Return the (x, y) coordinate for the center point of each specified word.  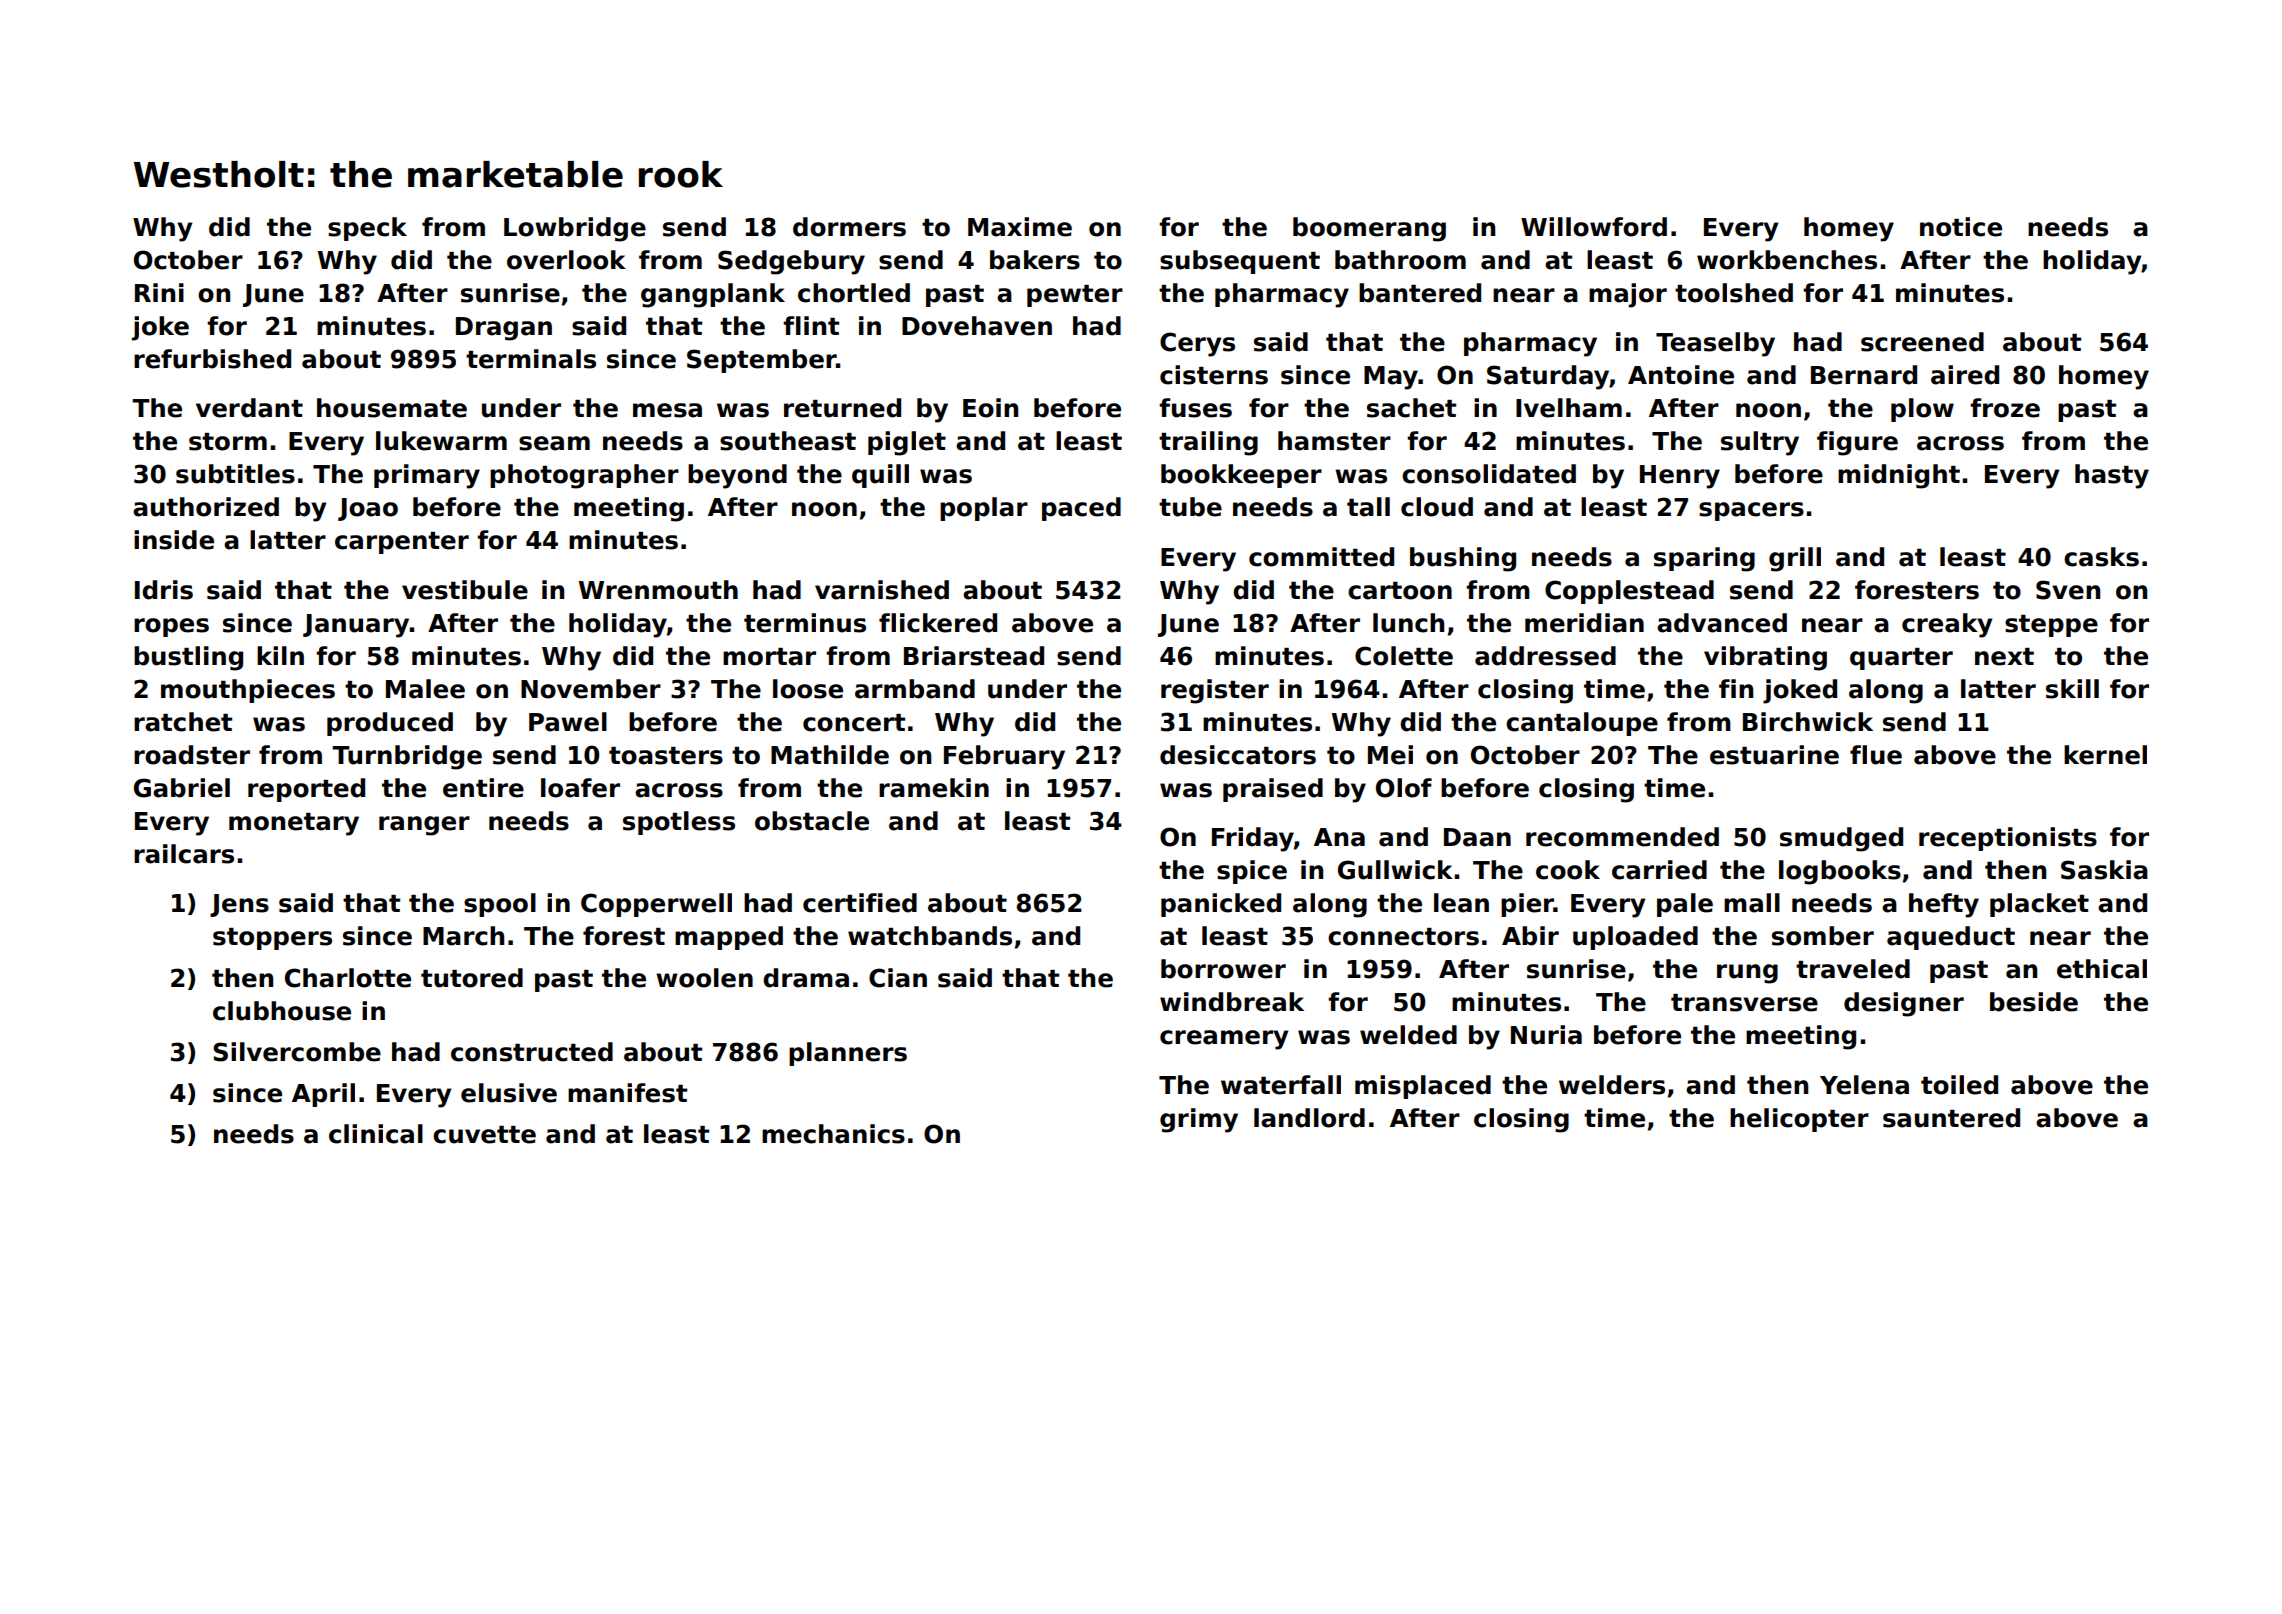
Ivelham (1569, 408)
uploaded (1635, 938)
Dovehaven (977, 326)
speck (367, 229)
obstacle (812, 821)
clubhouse (282, 1011)
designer (1904, 1004)
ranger (424, 826)
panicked (1221, 905)
